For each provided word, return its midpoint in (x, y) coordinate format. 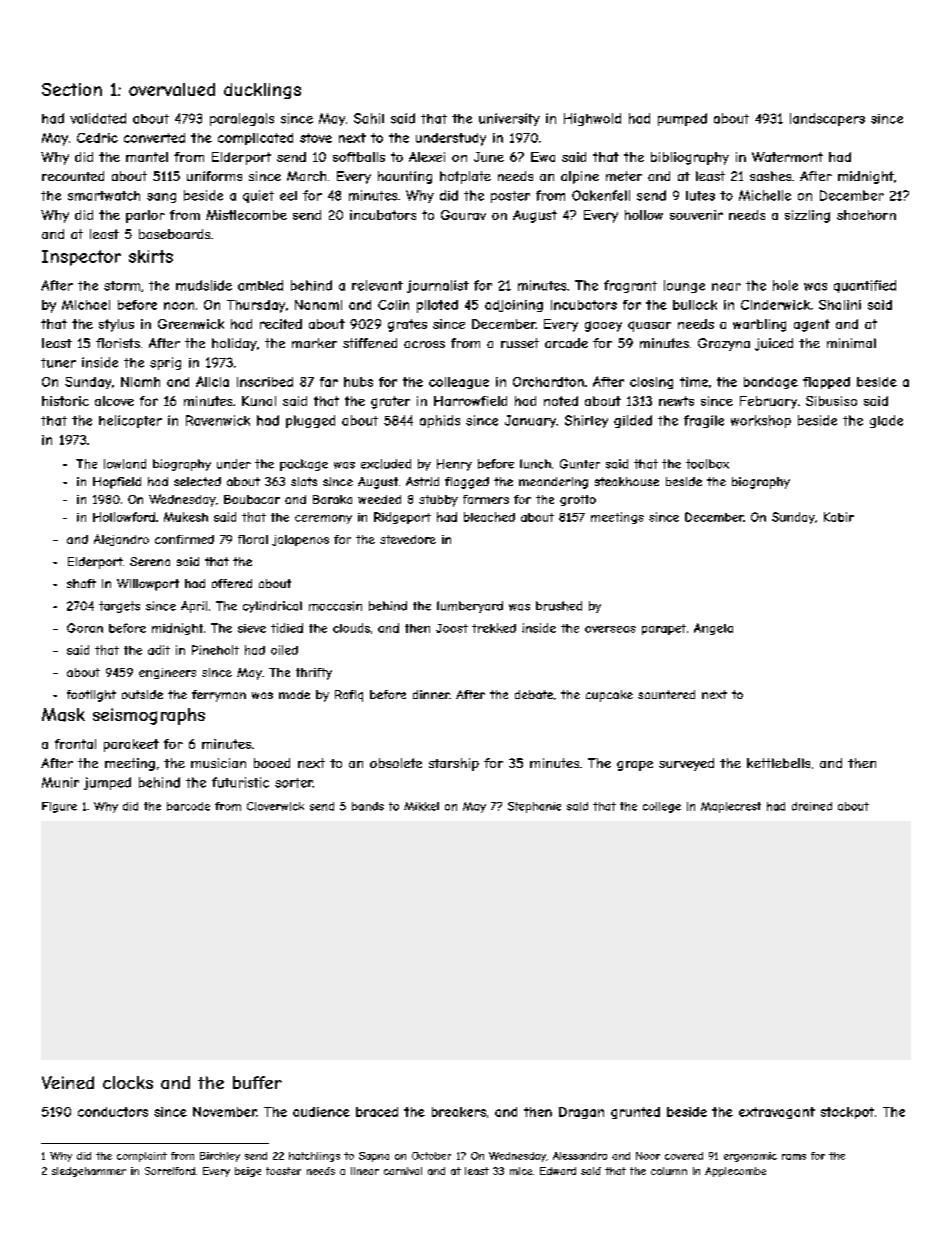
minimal (851, 343)
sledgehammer (89, 1172)
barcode (188, 806)
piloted (437, 306)
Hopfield (117, 483)
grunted (635, 1113)
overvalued (172, 89)
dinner (431, 694)
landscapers (827, 119)
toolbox (707, 464)
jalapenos (300, 540)
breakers (459, 1112)
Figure (59, 807)
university (509, 119)
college (662, 807)
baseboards (174, 234)
